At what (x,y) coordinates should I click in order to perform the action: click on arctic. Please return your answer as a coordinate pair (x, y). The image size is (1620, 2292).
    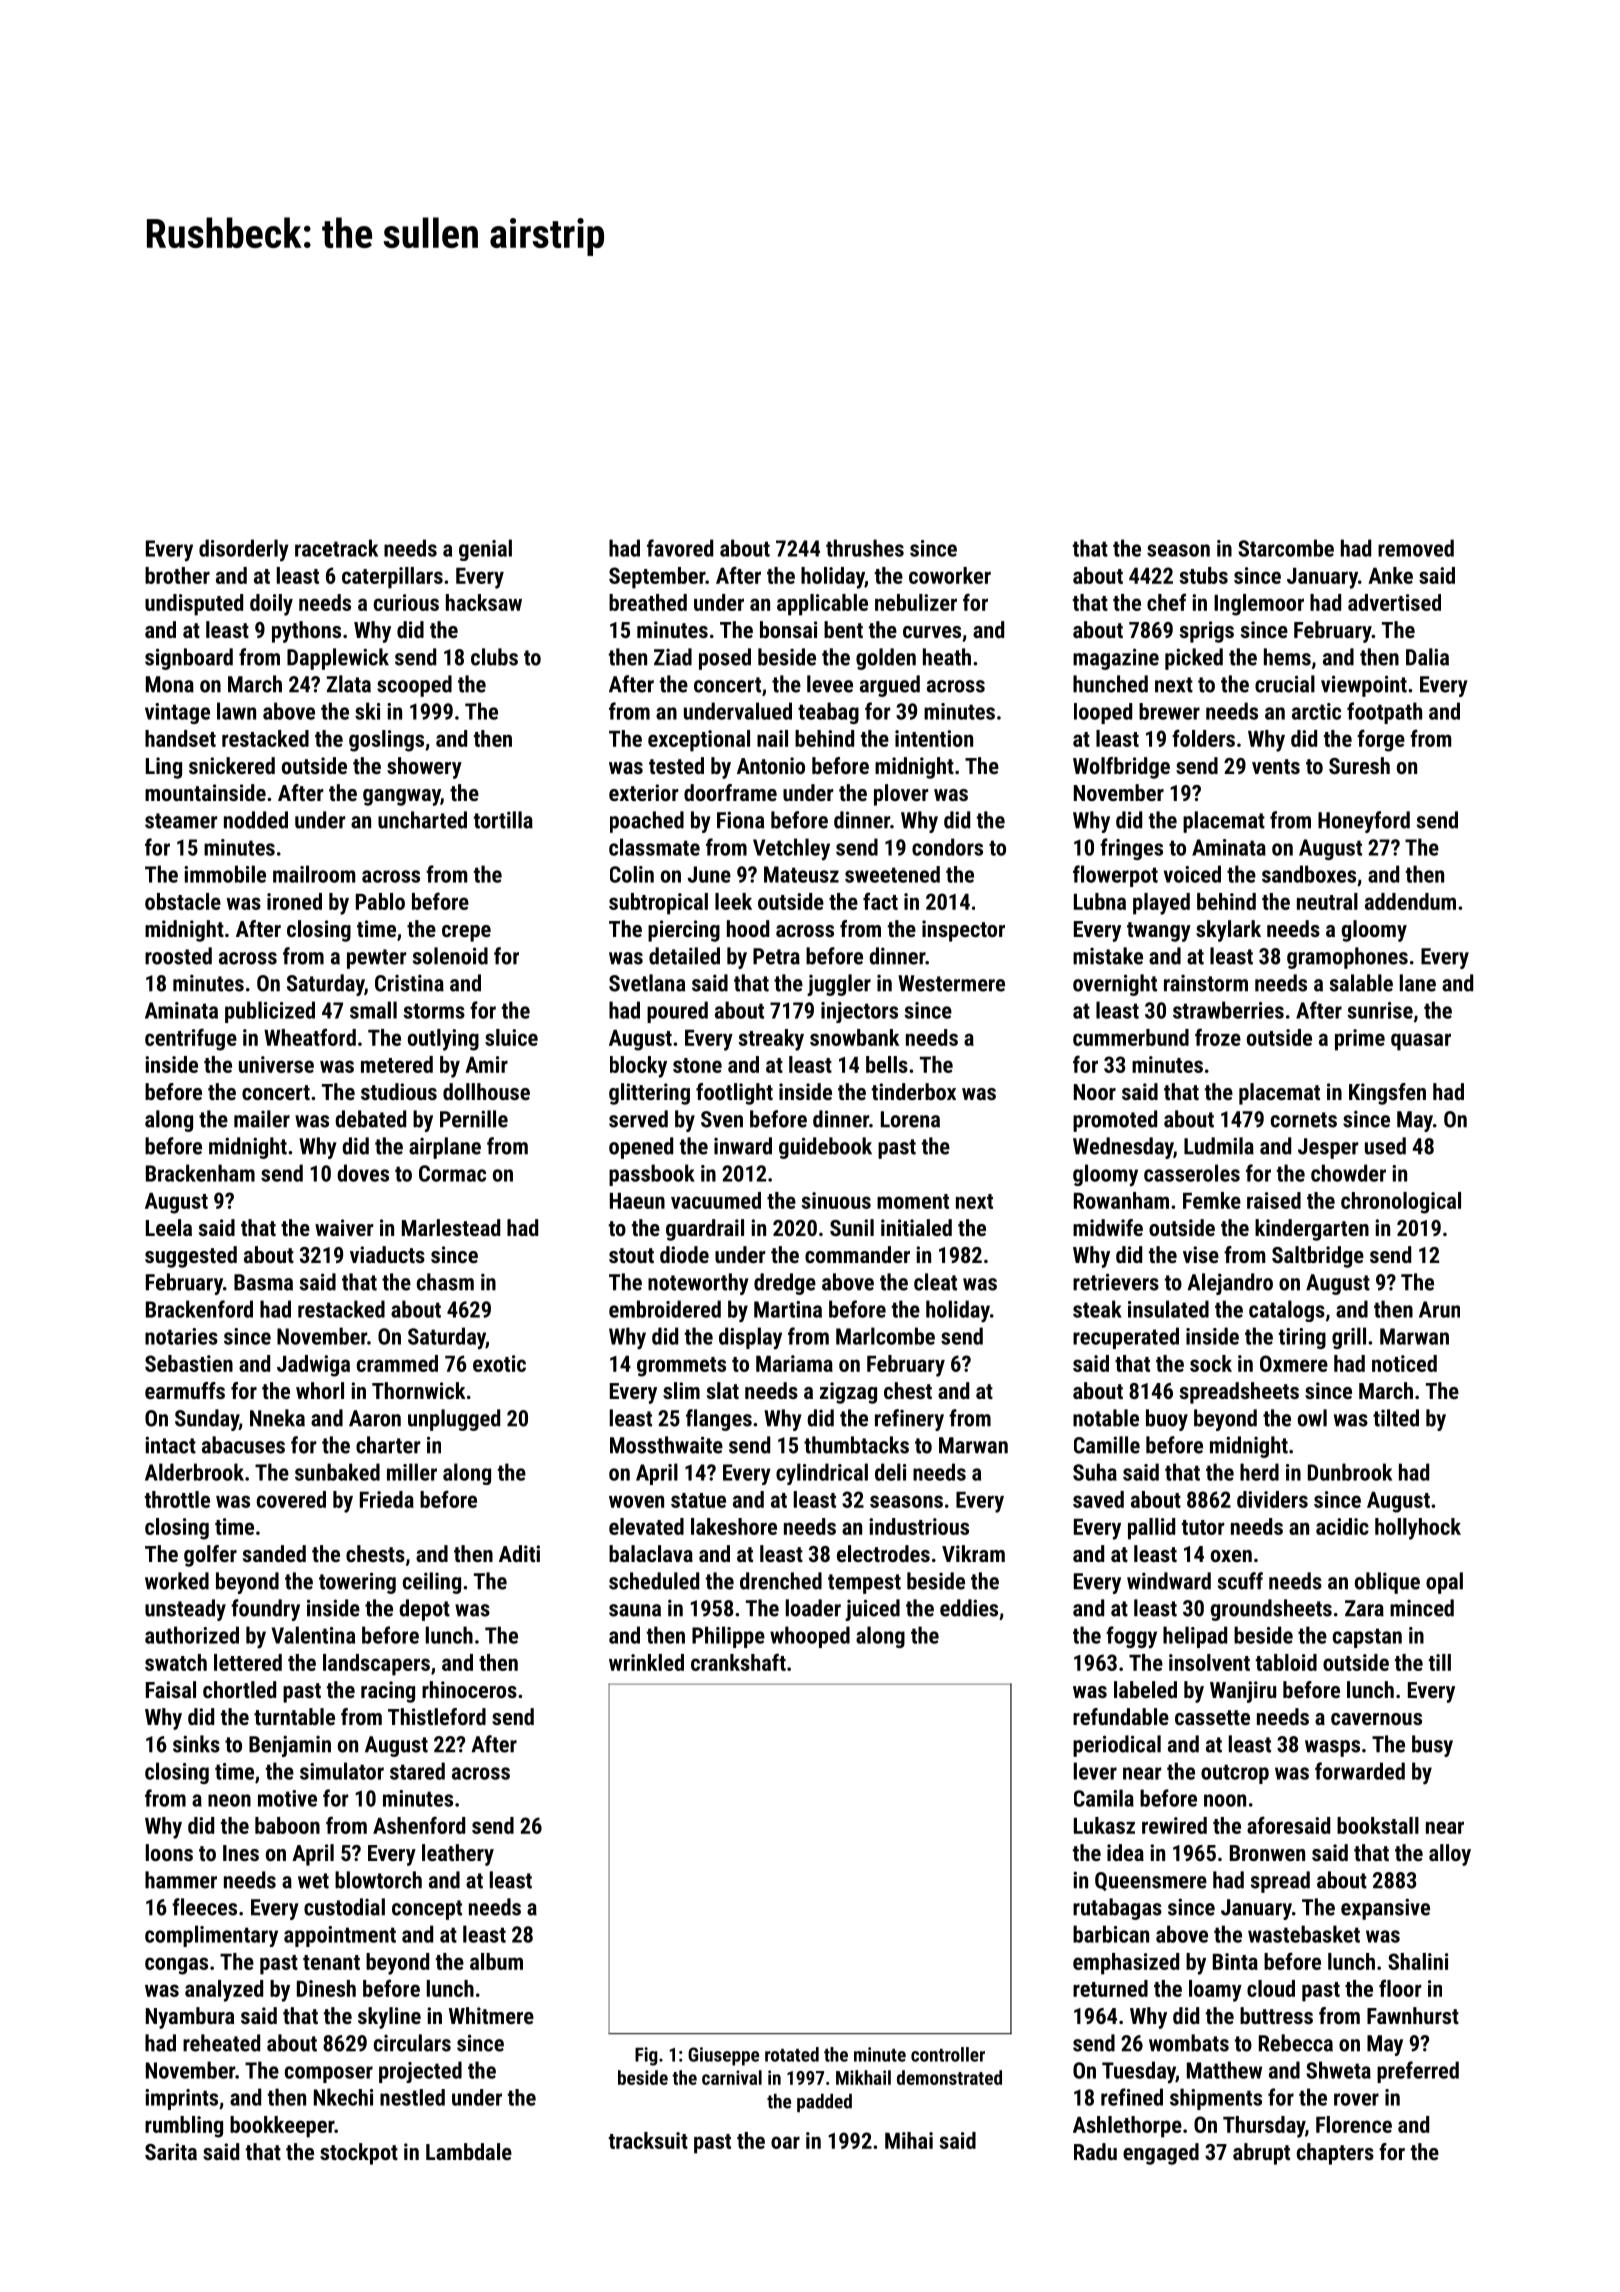
    Looking at the image, I should click on (1316, 711).
